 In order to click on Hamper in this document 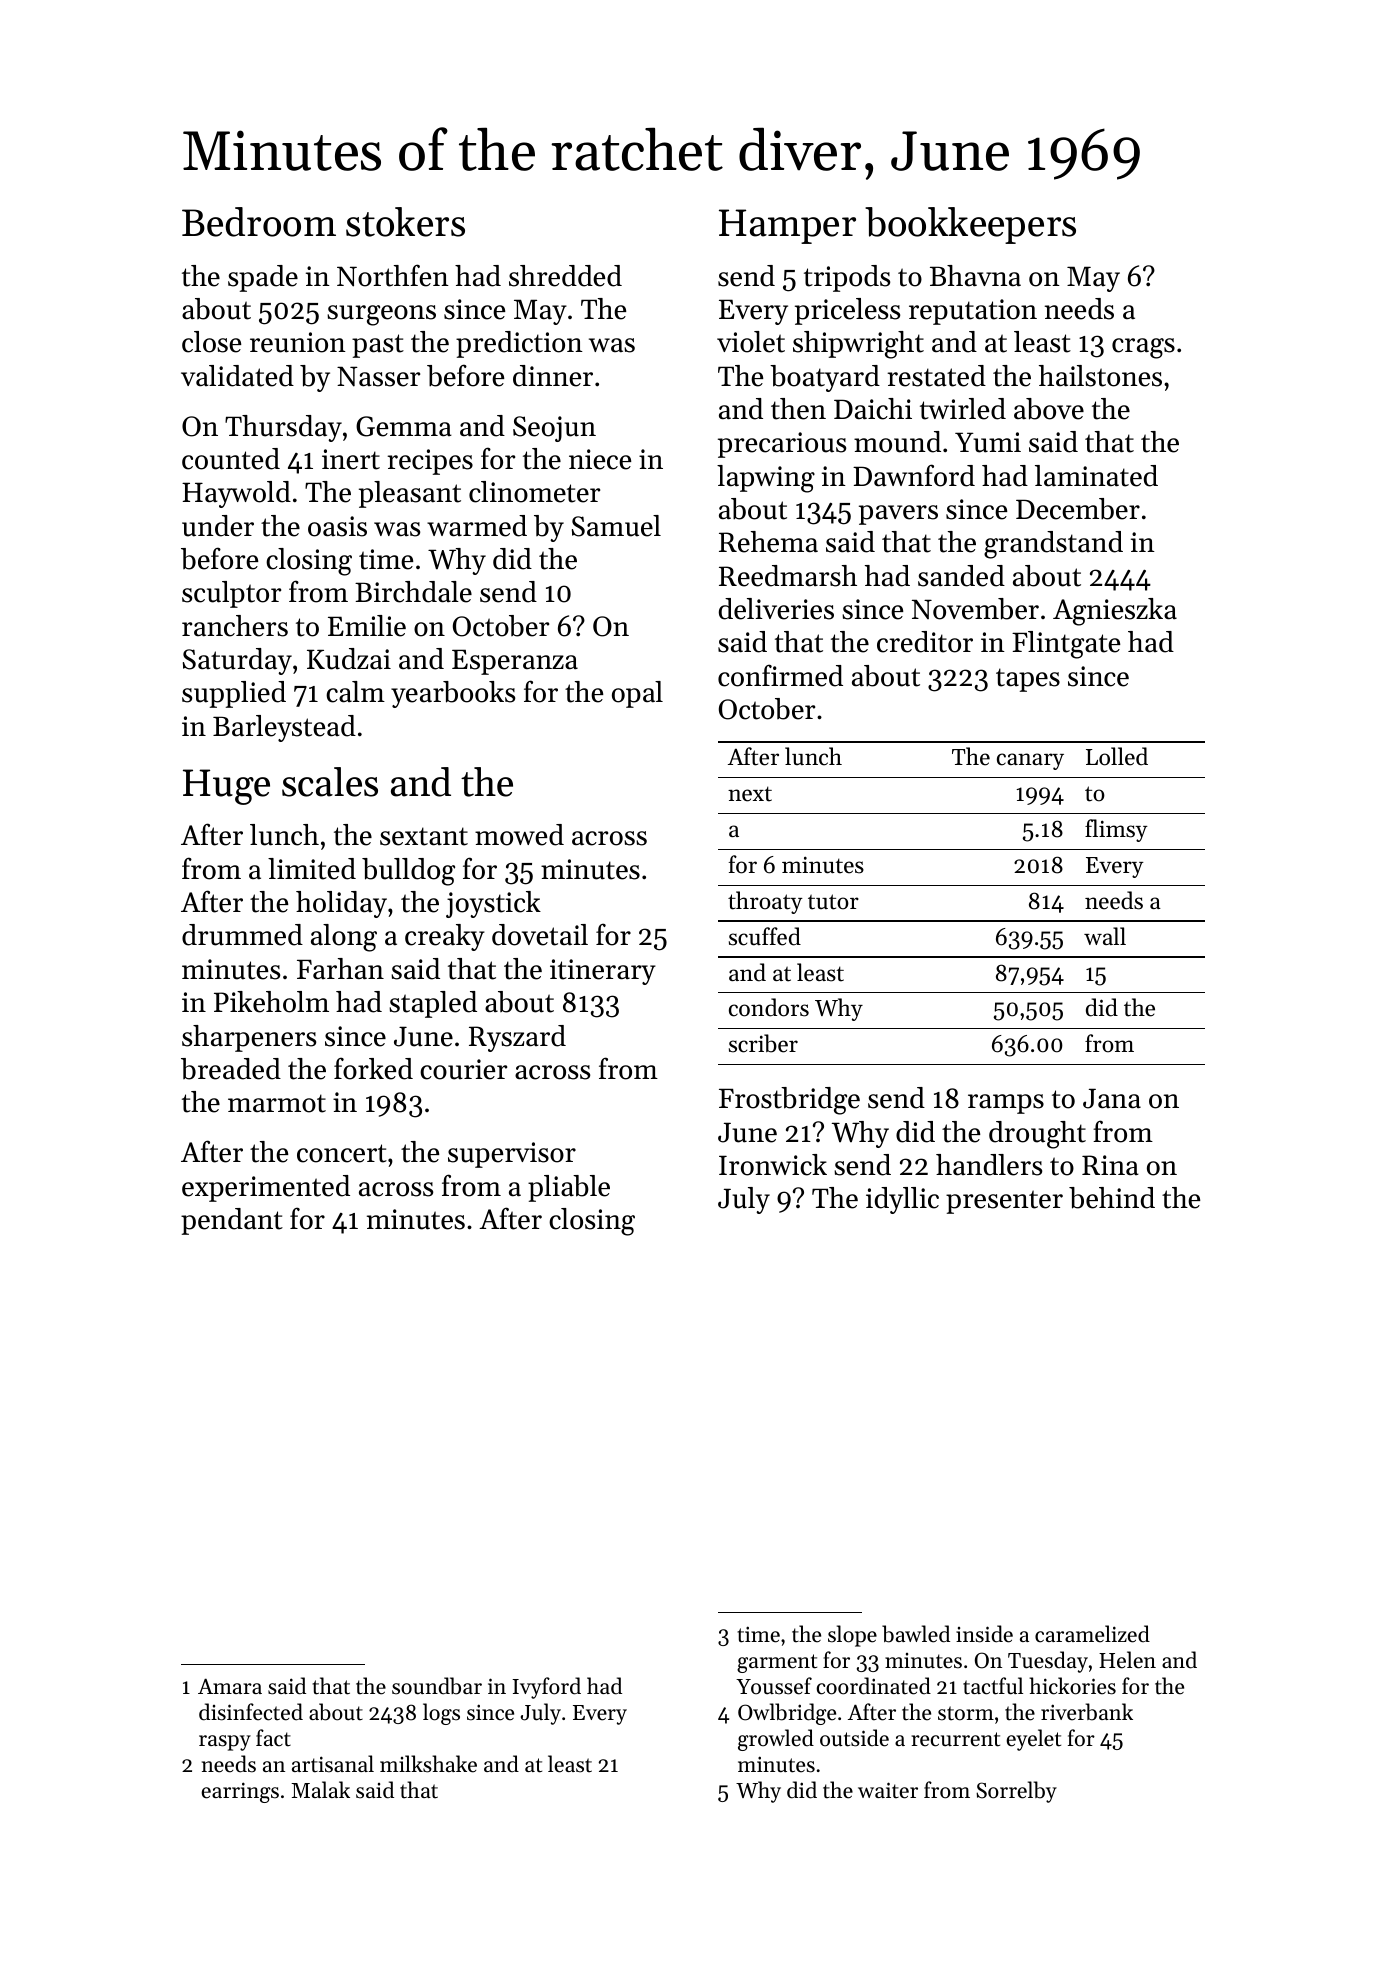, I will do `click(787, 226)`.
